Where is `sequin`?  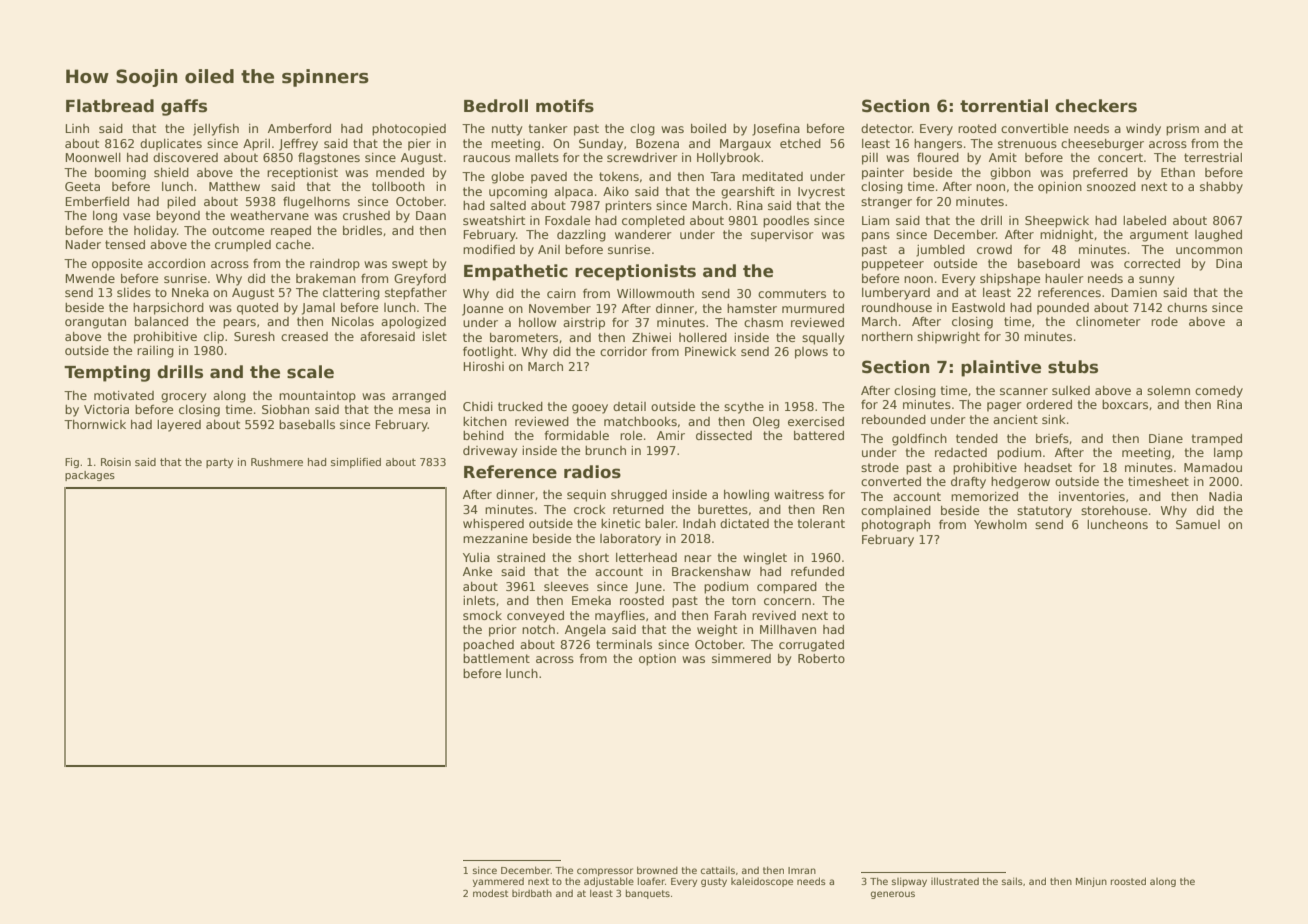 sequin is located at coordinates (586, 496).
